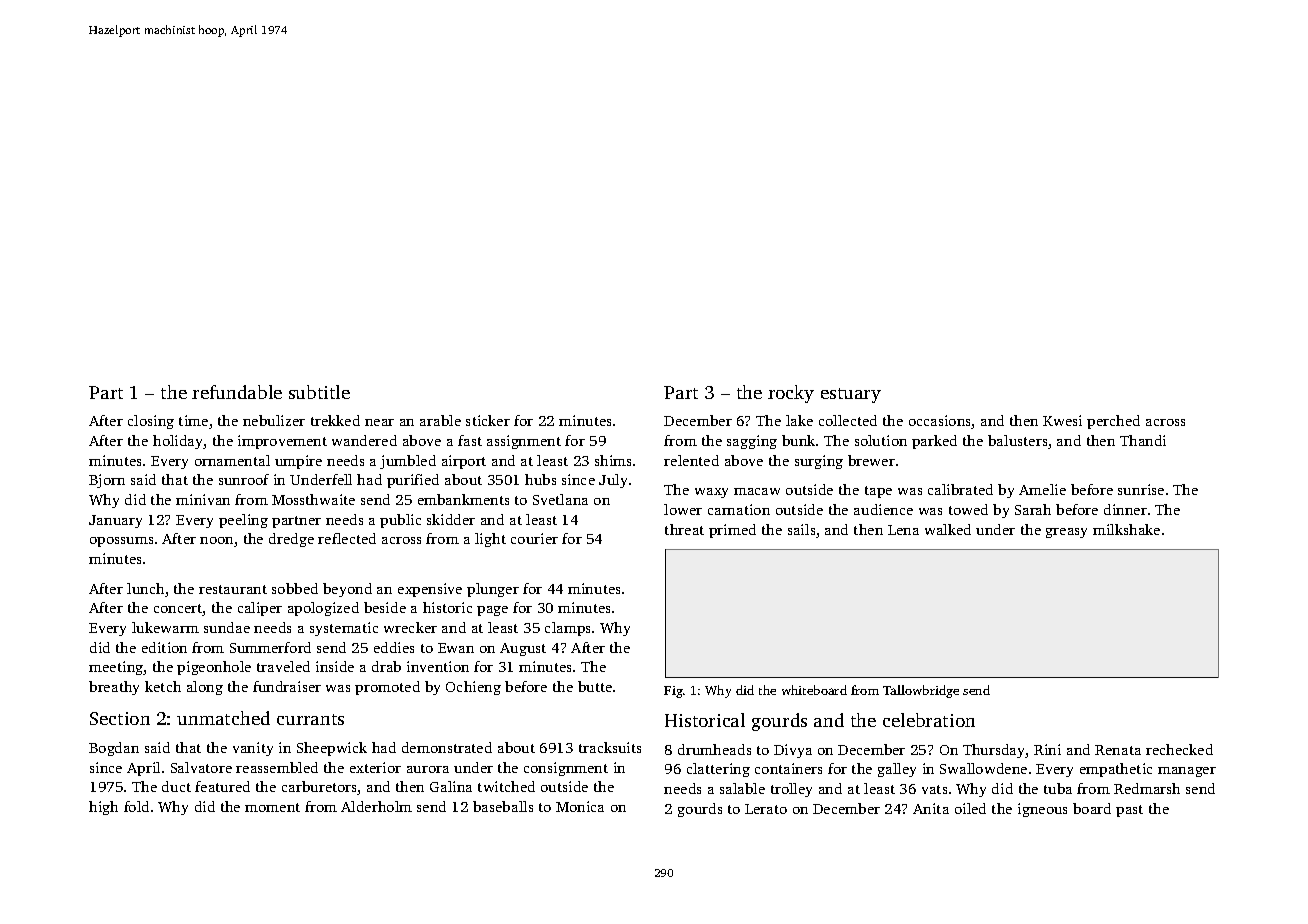 Image resolution: width=1308 pixels, height=924 pixels. Describe the element at coordinates (567, 629) in the screenshot. I see `clamps` at that location.
